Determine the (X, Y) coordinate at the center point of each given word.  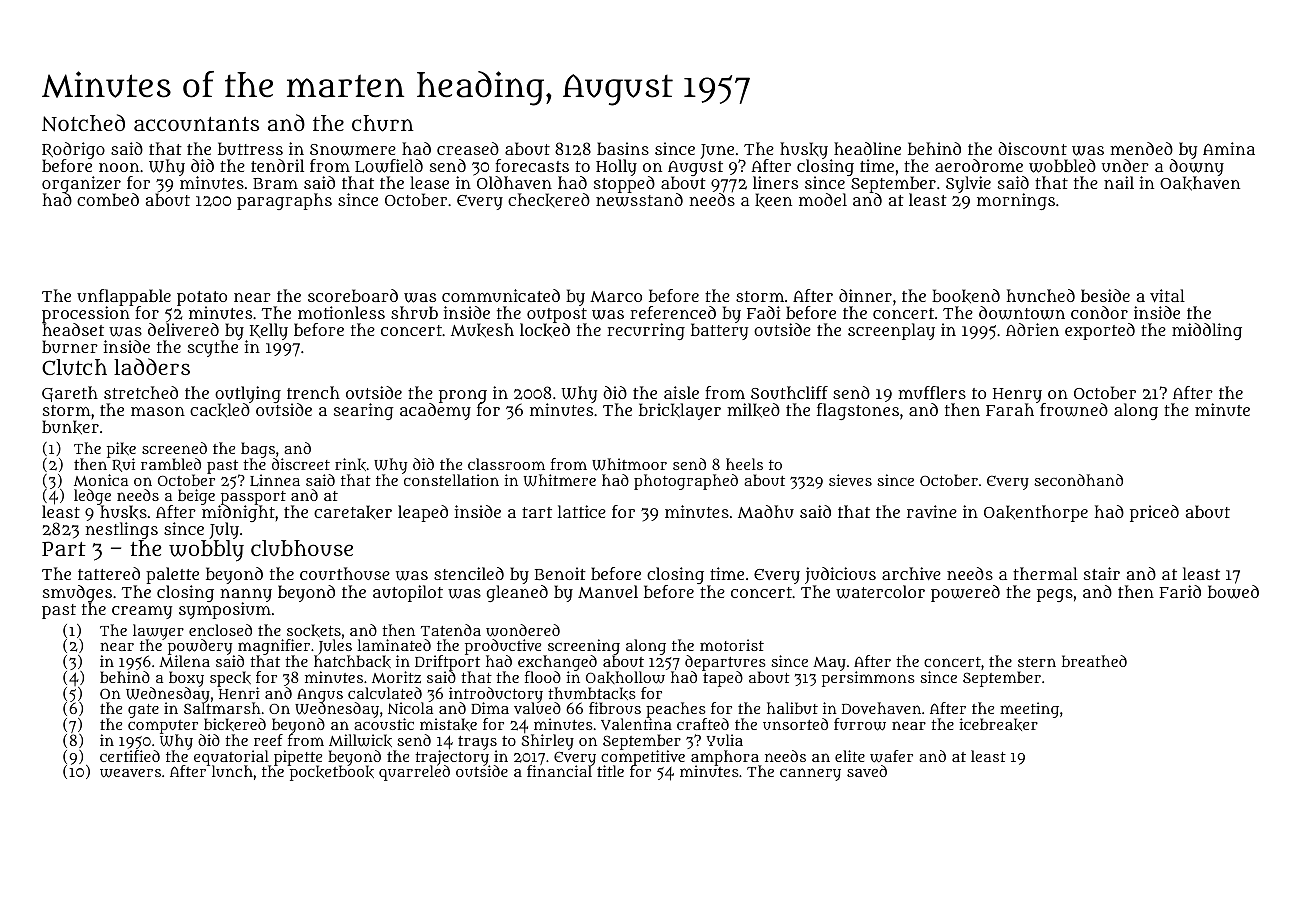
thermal (1045, 573)
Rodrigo (73, 151)
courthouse (345, 573)
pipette (298, 758)
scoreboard (353, 295)
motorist (732, 645)
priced (1154, 513)
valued (537, 708)
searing (364, 411)
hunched (1040, 295)
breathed (1094, 661)
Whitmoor (629, 464)
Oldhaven (514, 182)
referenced (673, 312)
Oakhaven (1200, 184)
